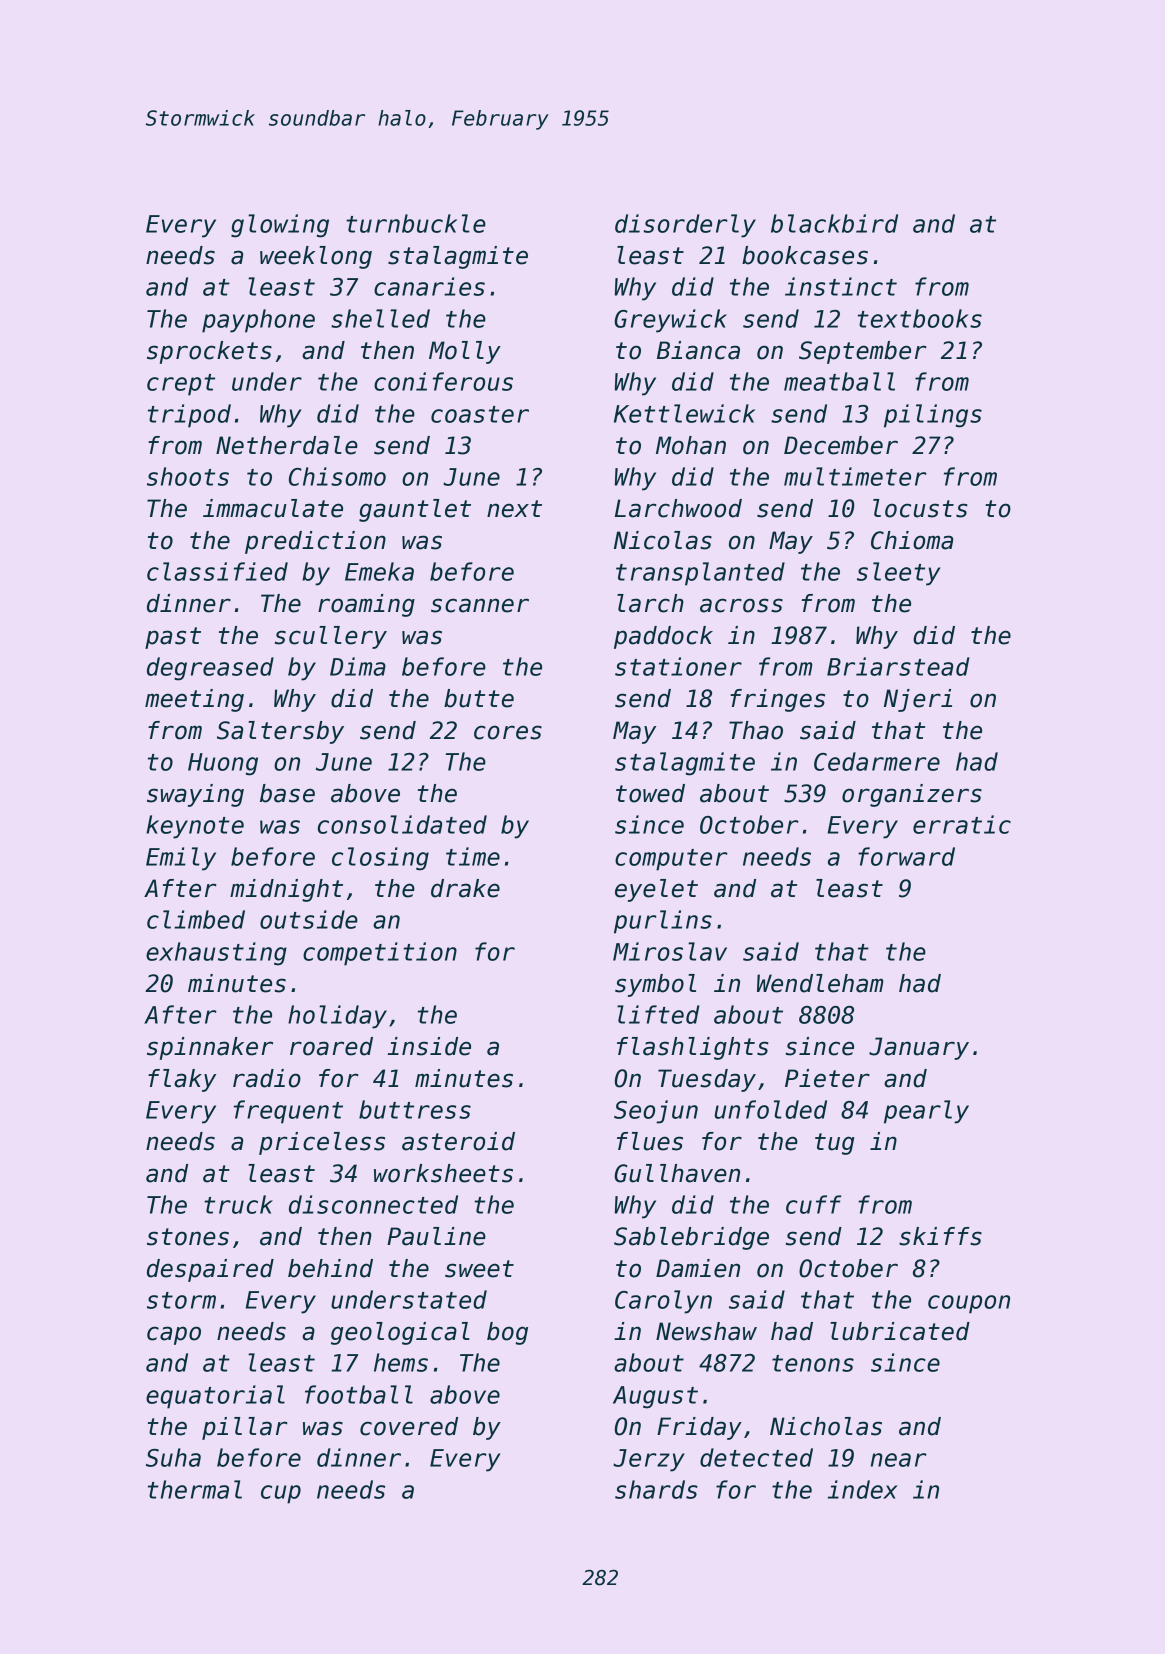 This screenshot has height=1654, width=1165. Describe the element at coordinates (415, 1109) in the screenshot. I see `buttress` at that location.
